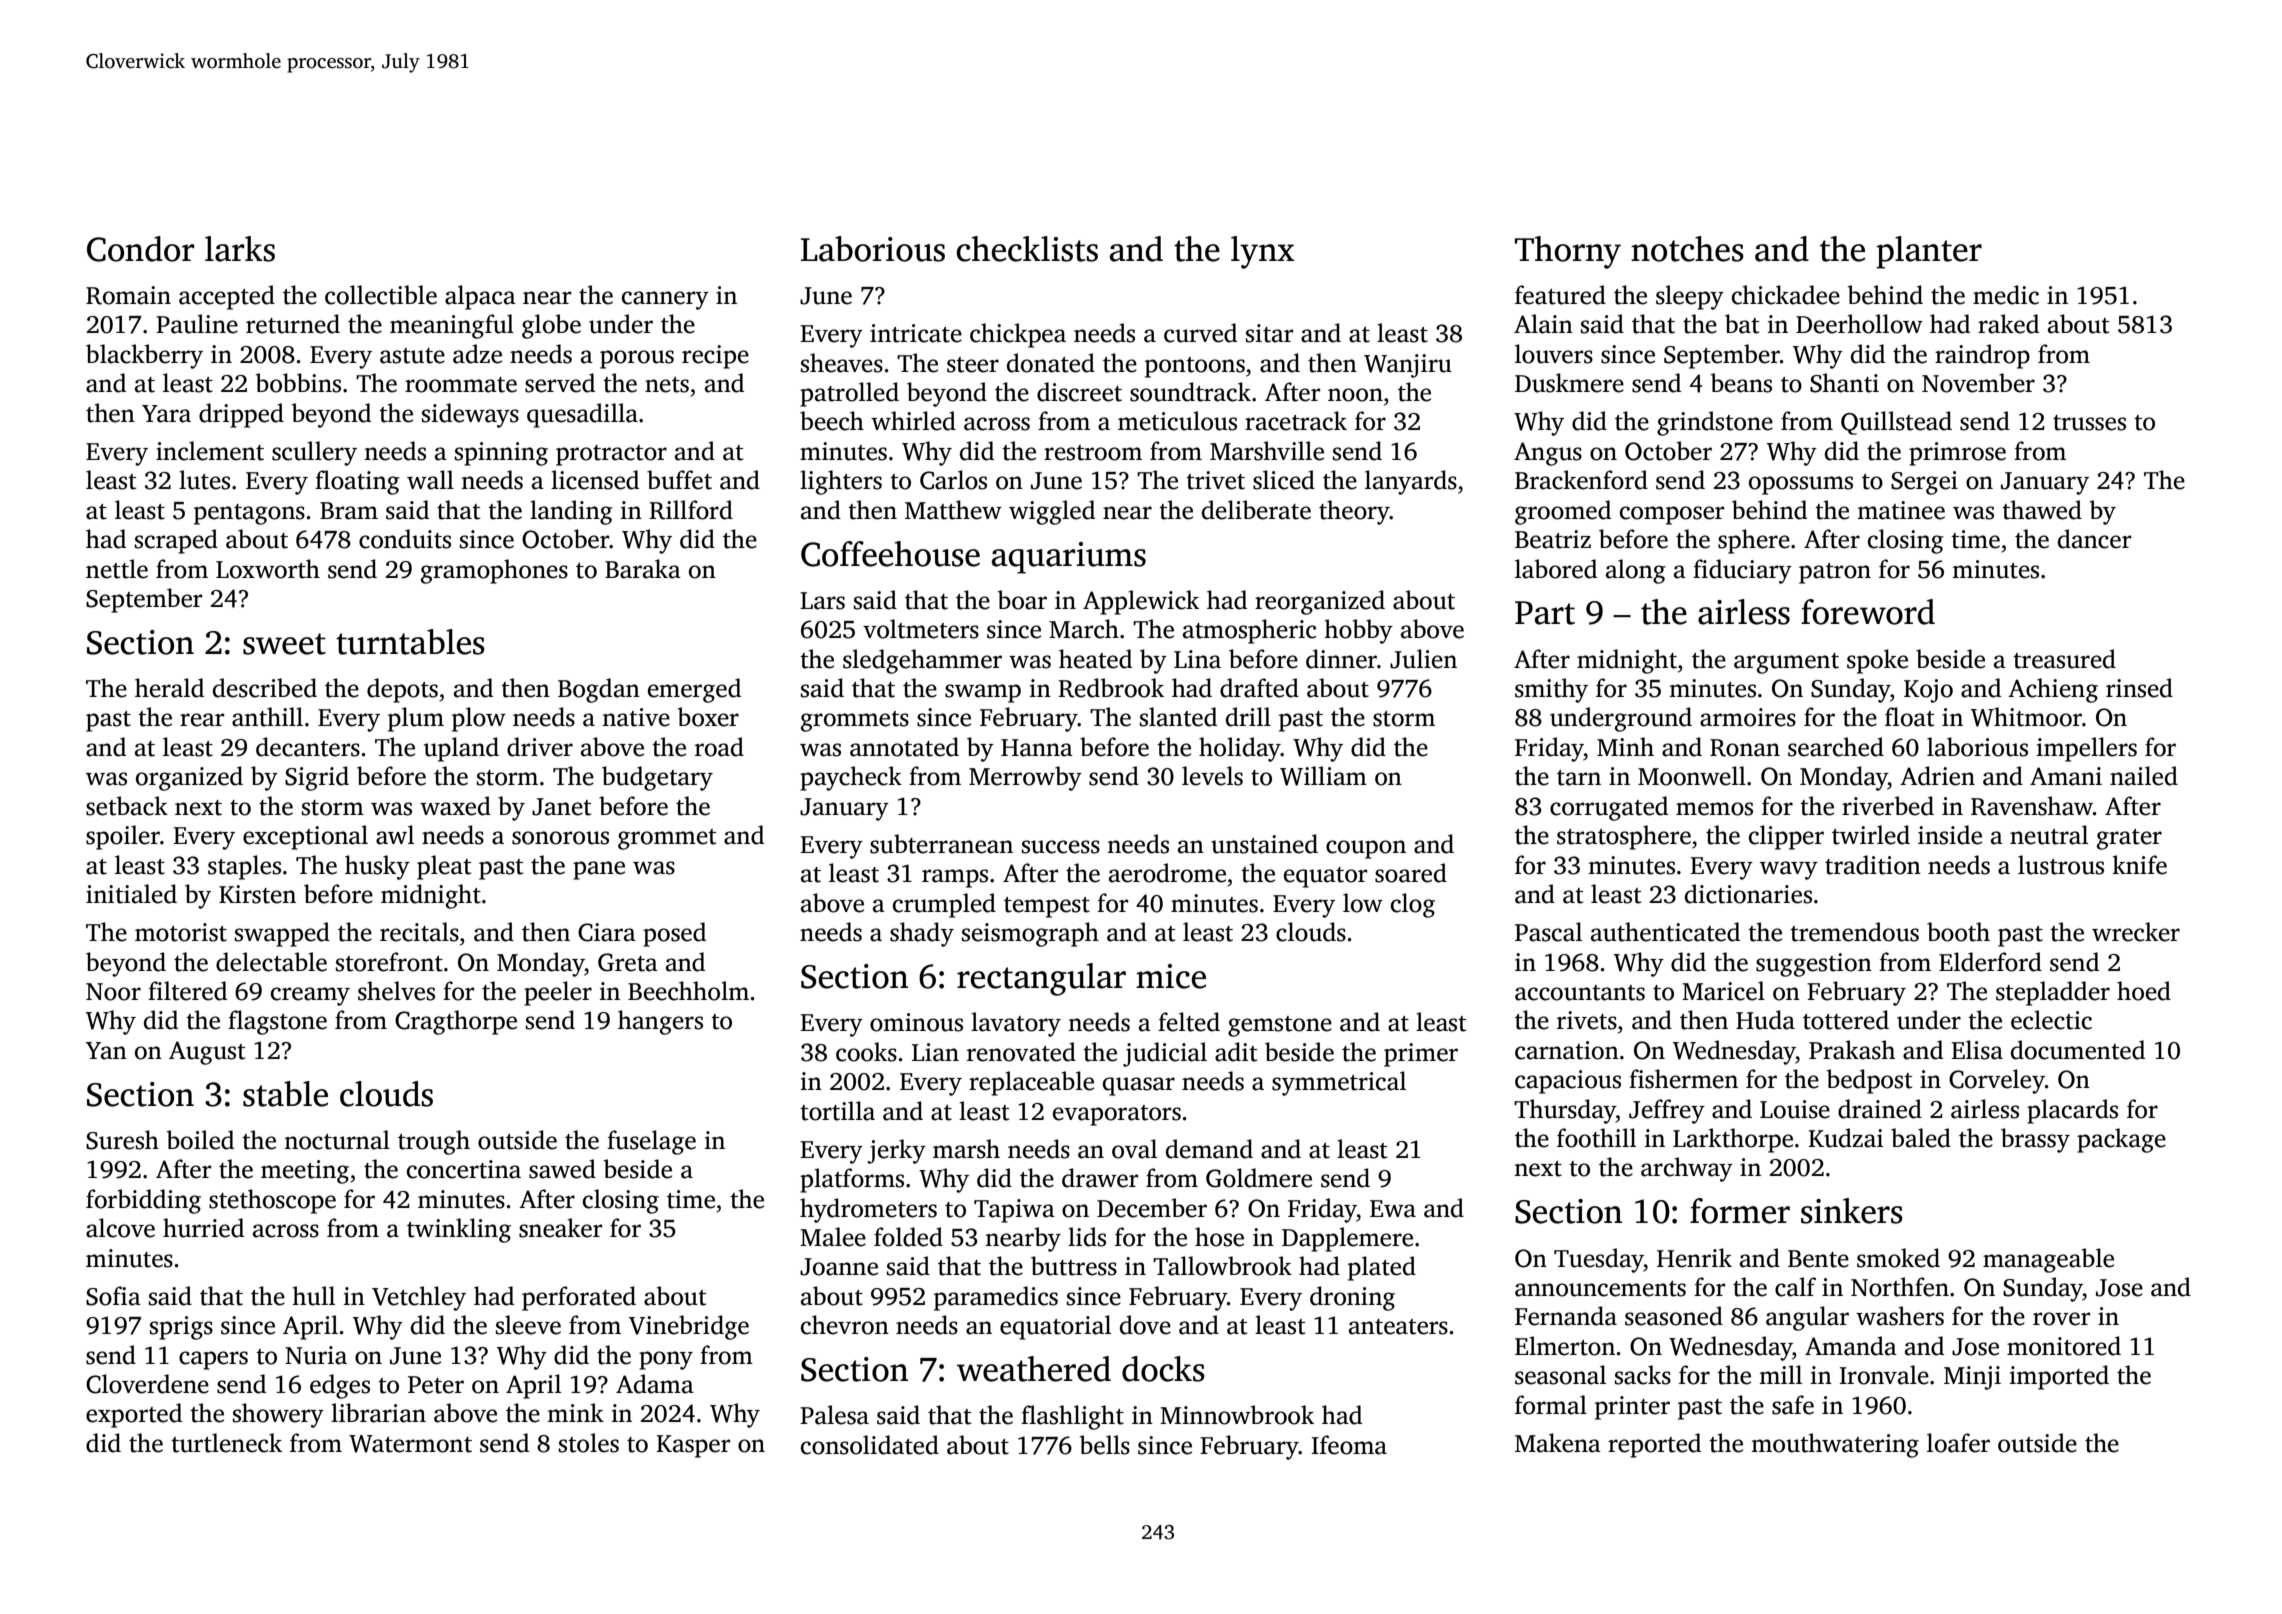  I want to click on deliberate, so click(1256, 510).
